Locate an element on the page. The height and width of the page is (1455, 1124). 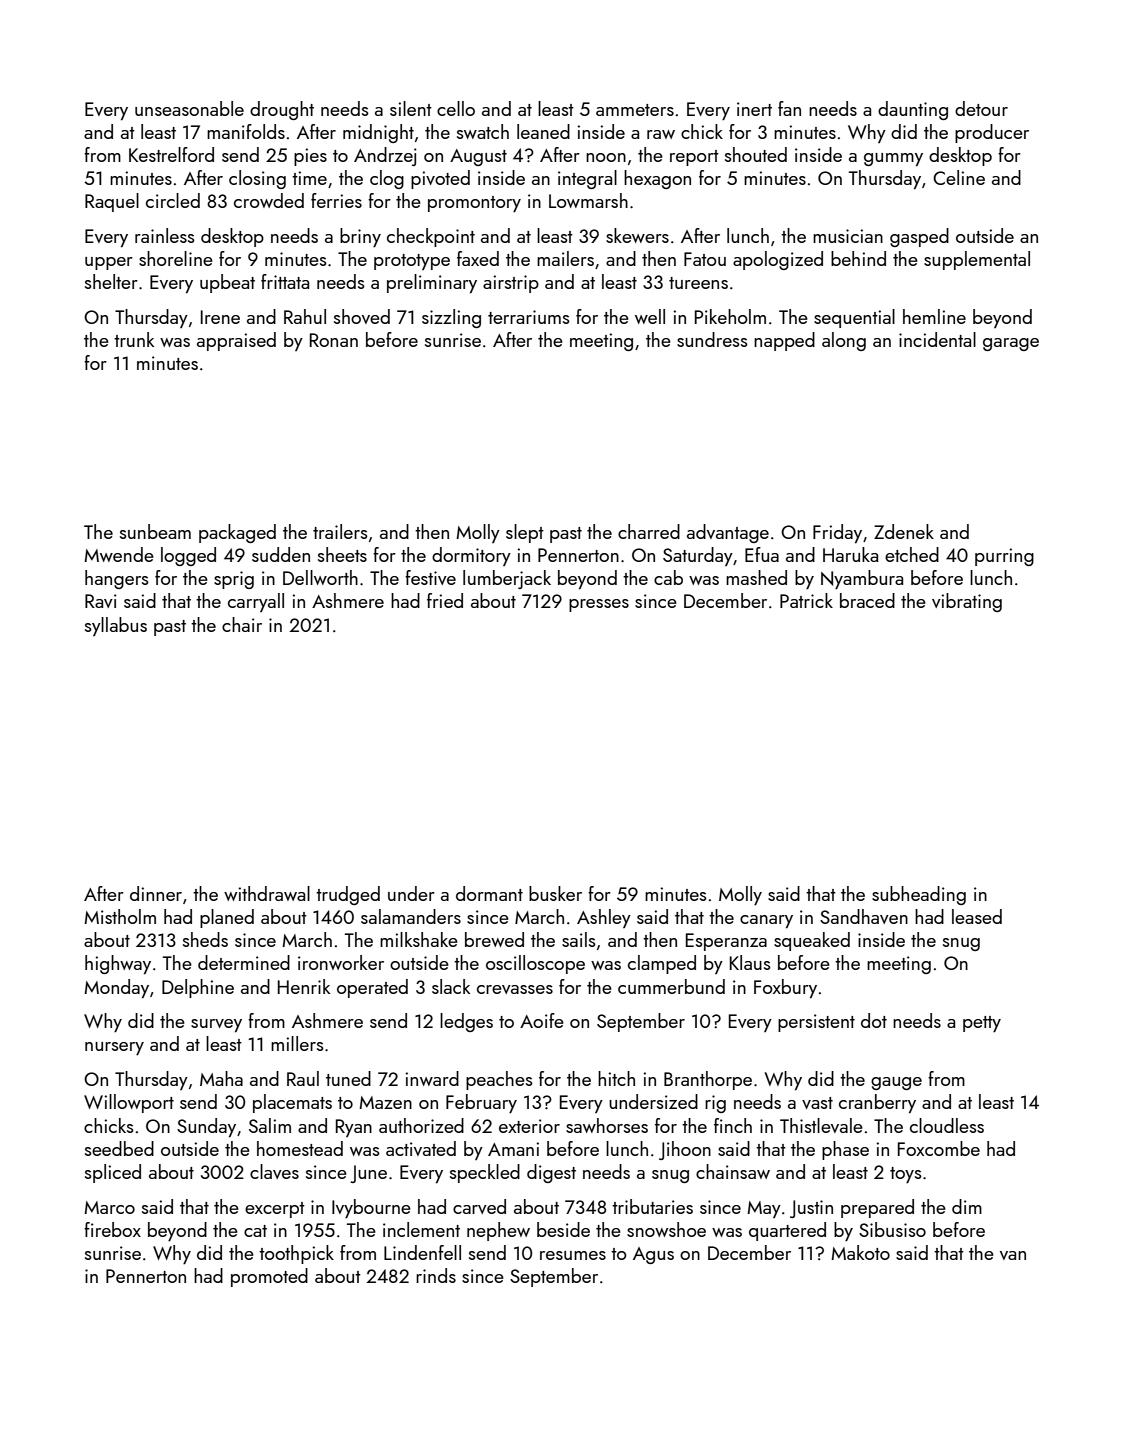
dinner is located at coordinates (156, 893).
